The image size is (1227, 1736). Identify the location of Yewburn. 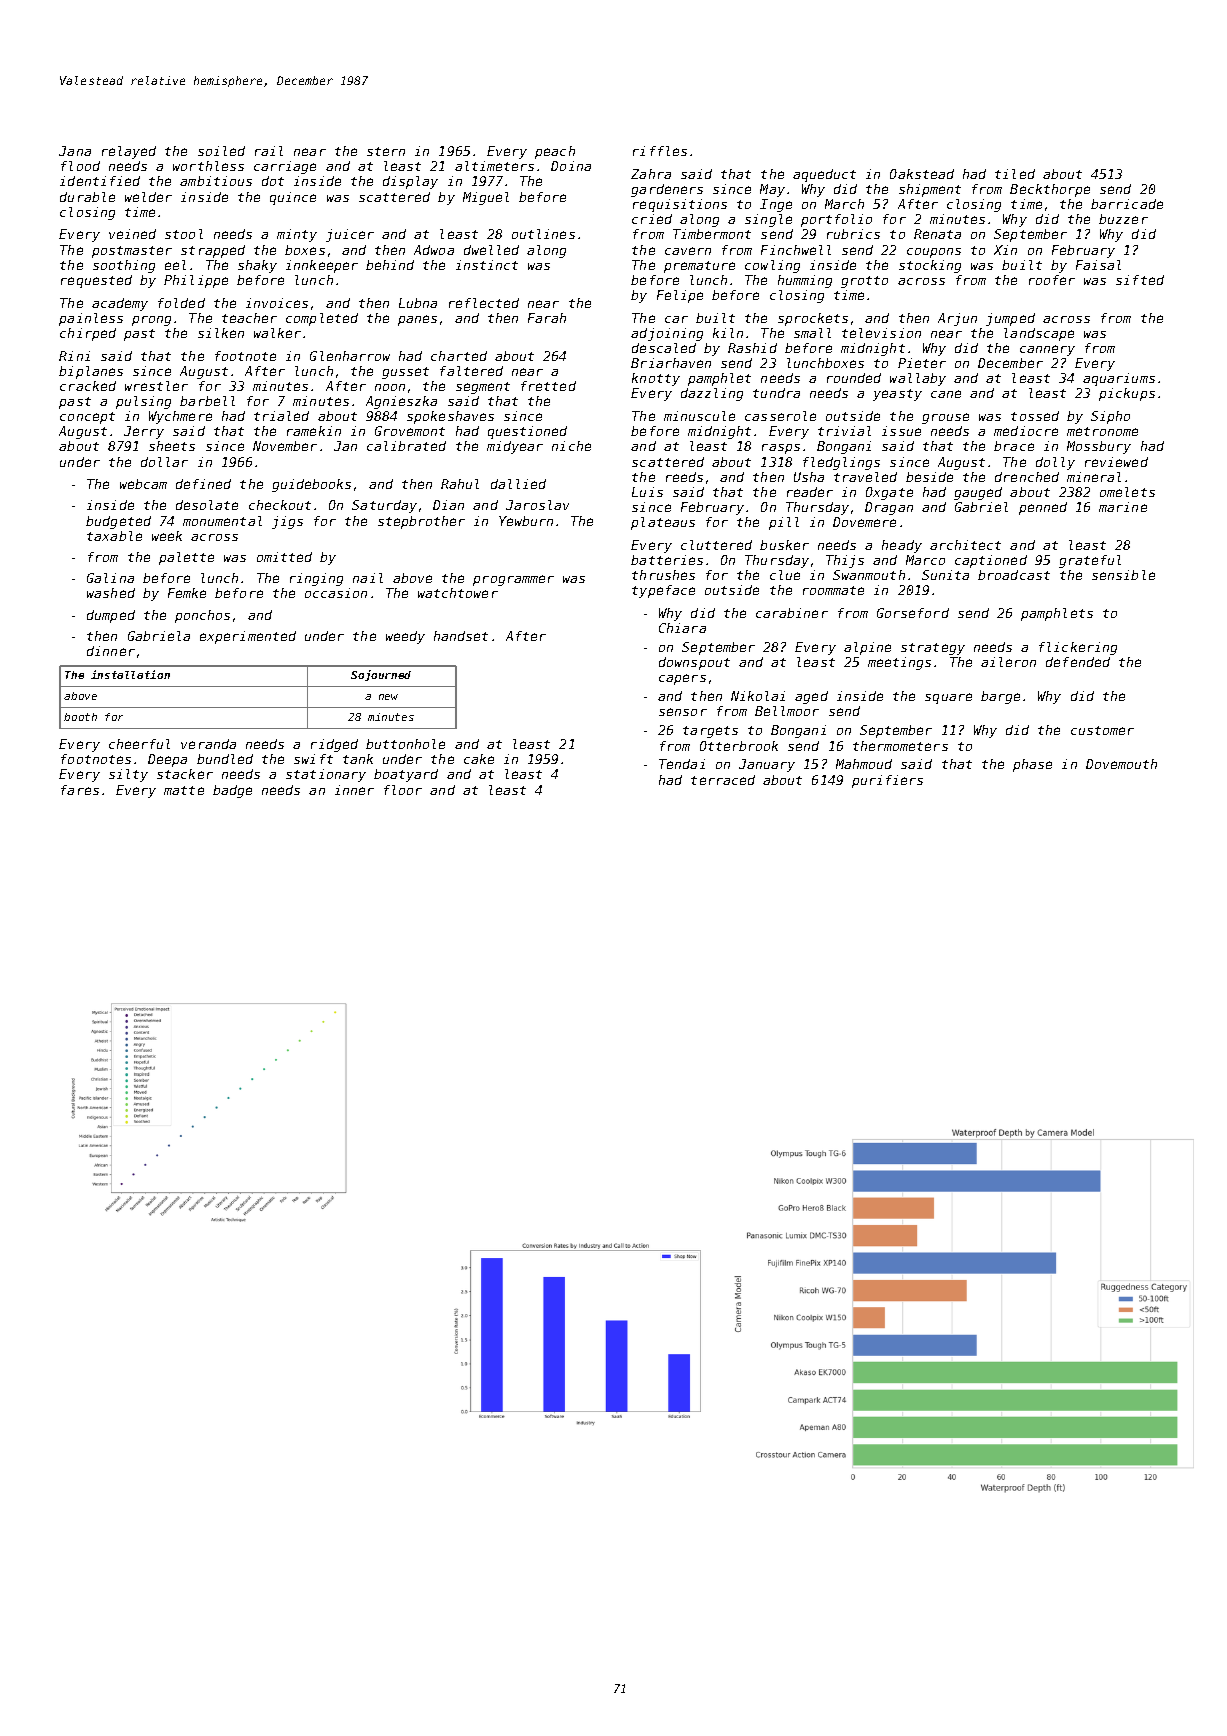
(526, 521).
